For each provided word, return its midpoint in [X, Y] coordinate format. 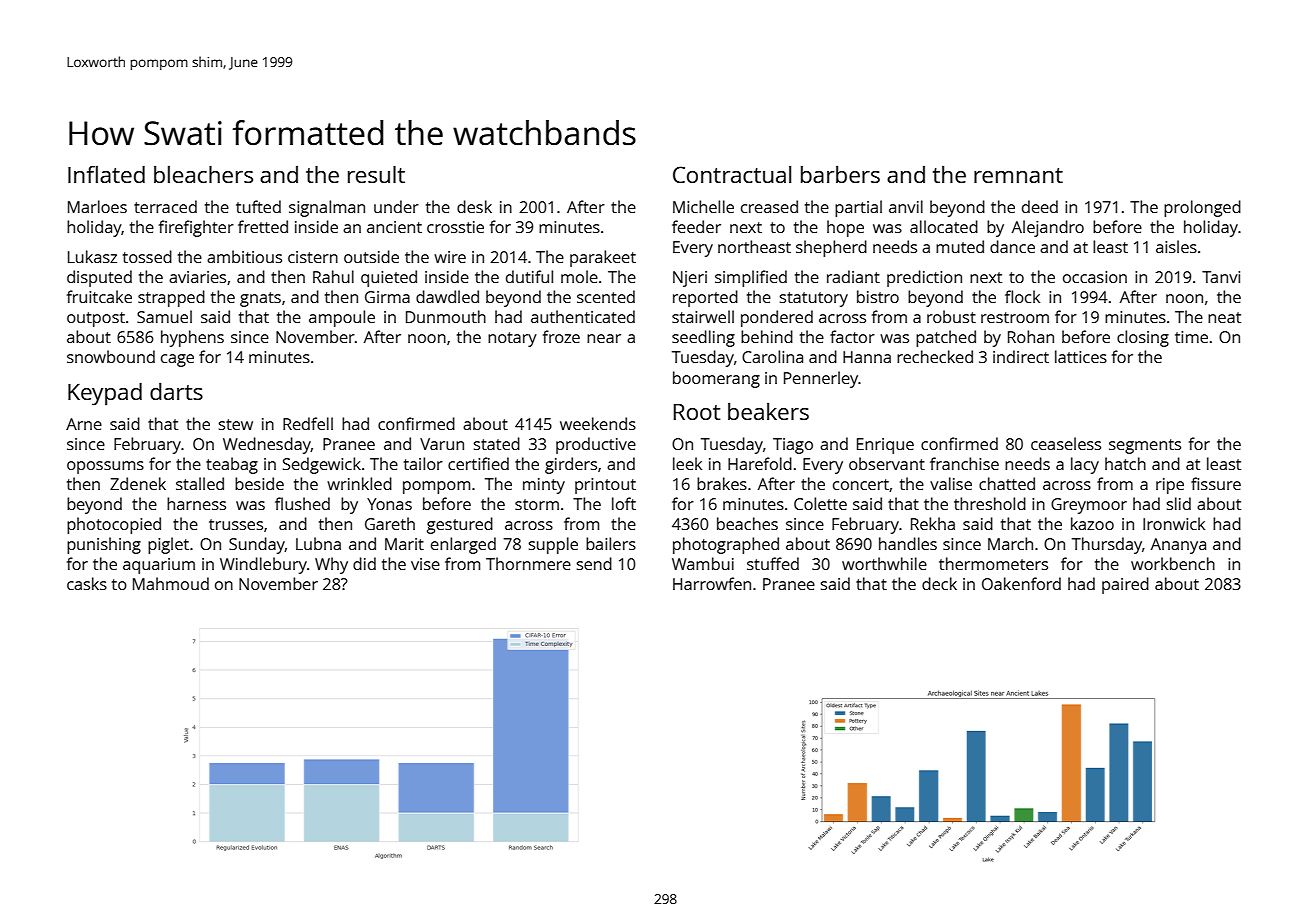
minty [544, 486]
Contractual [732, 174]
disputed [99, 278]
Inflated [106, 174]
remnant [1018, 175]
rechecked [935, 356]
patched [946, 338]
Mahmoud [171, 583]
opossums [105, 467]
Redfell [308, 423]
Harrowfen [712, 583]
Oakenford [1021, 583]
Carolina [772, 356]
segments [1145, 446]
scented [606, 296]
